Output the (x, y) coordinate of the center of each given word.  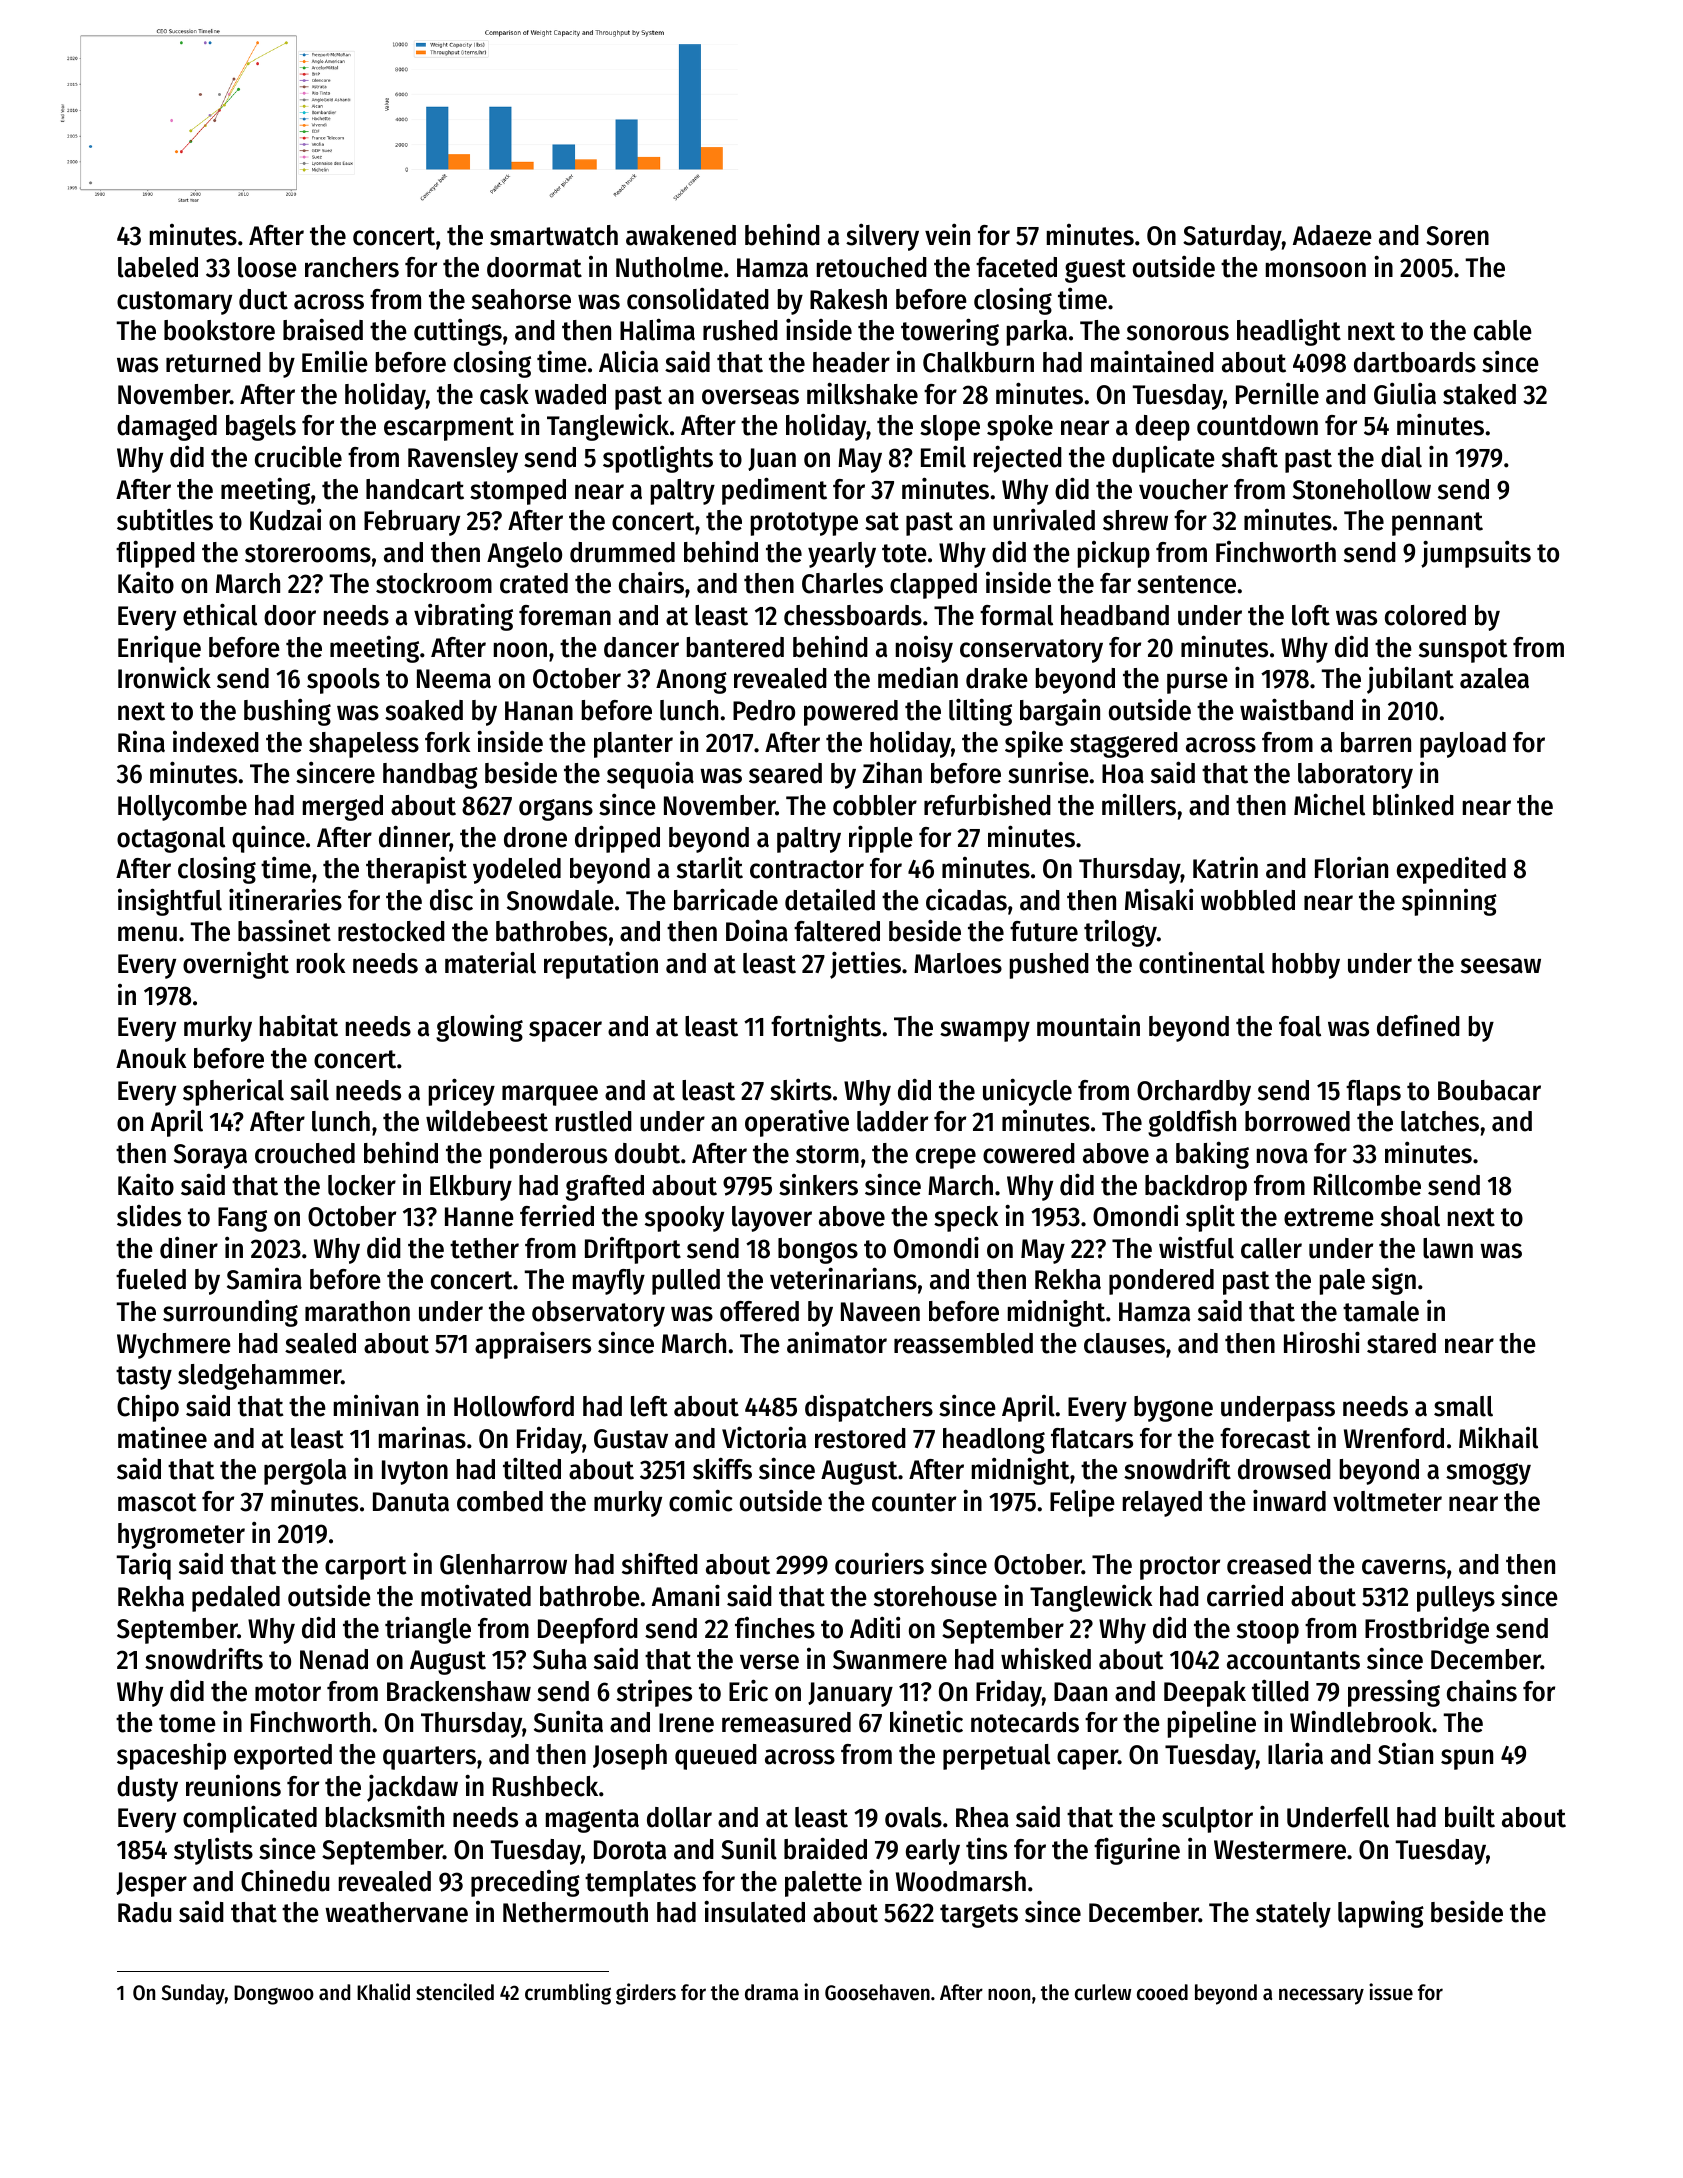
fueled (151, 1279)
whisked (1046, 1658)
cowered (1029, 1153)
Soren (1457, 236)
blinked (1413, 804)
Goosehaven (877, 1992)
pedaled (236, 1599)
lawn (1448, 1248)
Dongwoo (274, 1995)
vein (947, 234)
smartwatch (554, 235)
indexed (216, 742)
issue (1391, 1992)
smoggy (1488, 1474)
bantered (735, 647)
